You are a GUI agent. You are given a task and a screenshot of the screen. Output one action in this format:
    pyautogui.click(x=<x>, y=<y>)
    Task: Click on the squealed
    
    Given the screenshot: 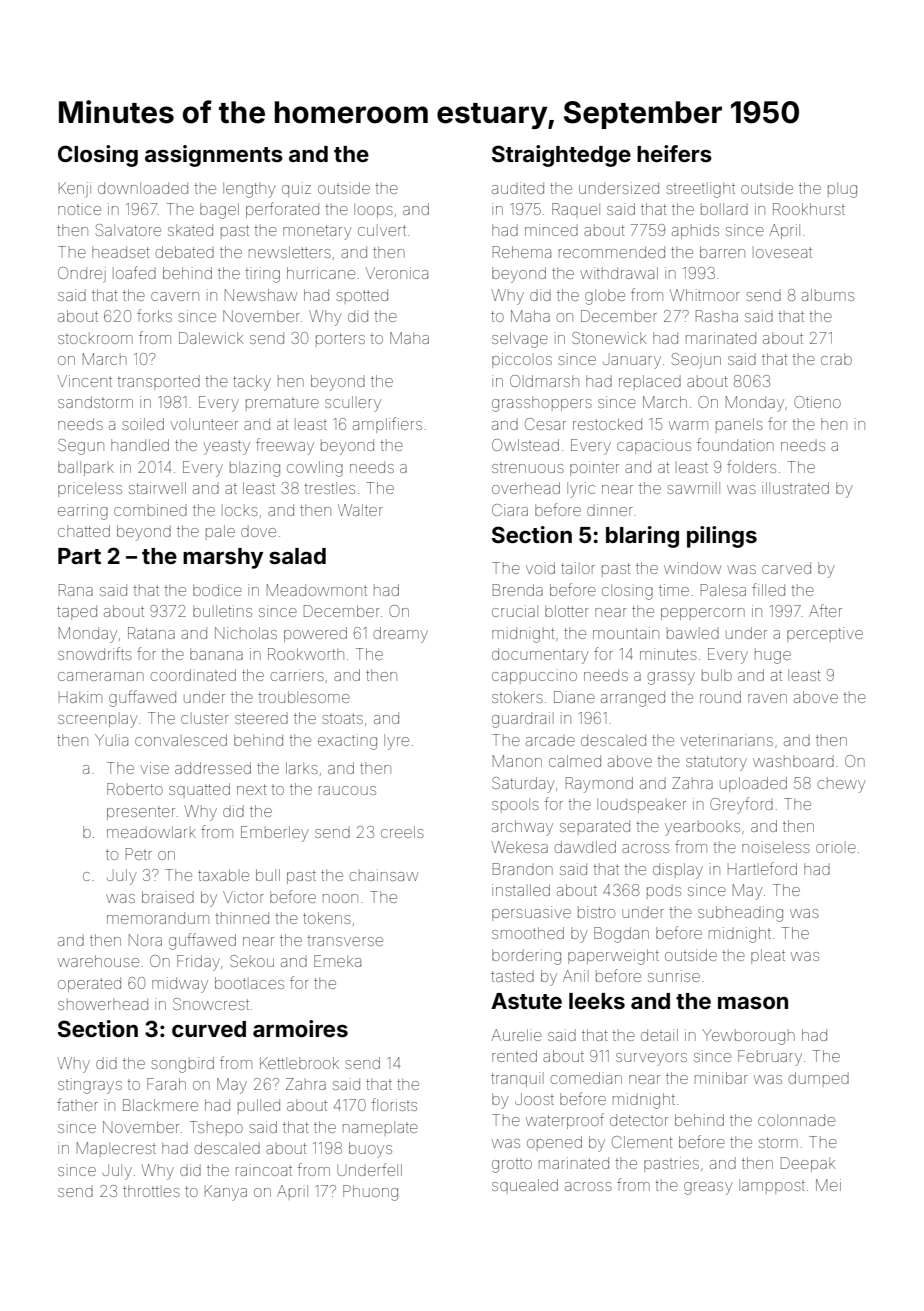 What is the action you would take?
    pyautogui.click(x=525, y=1186)
